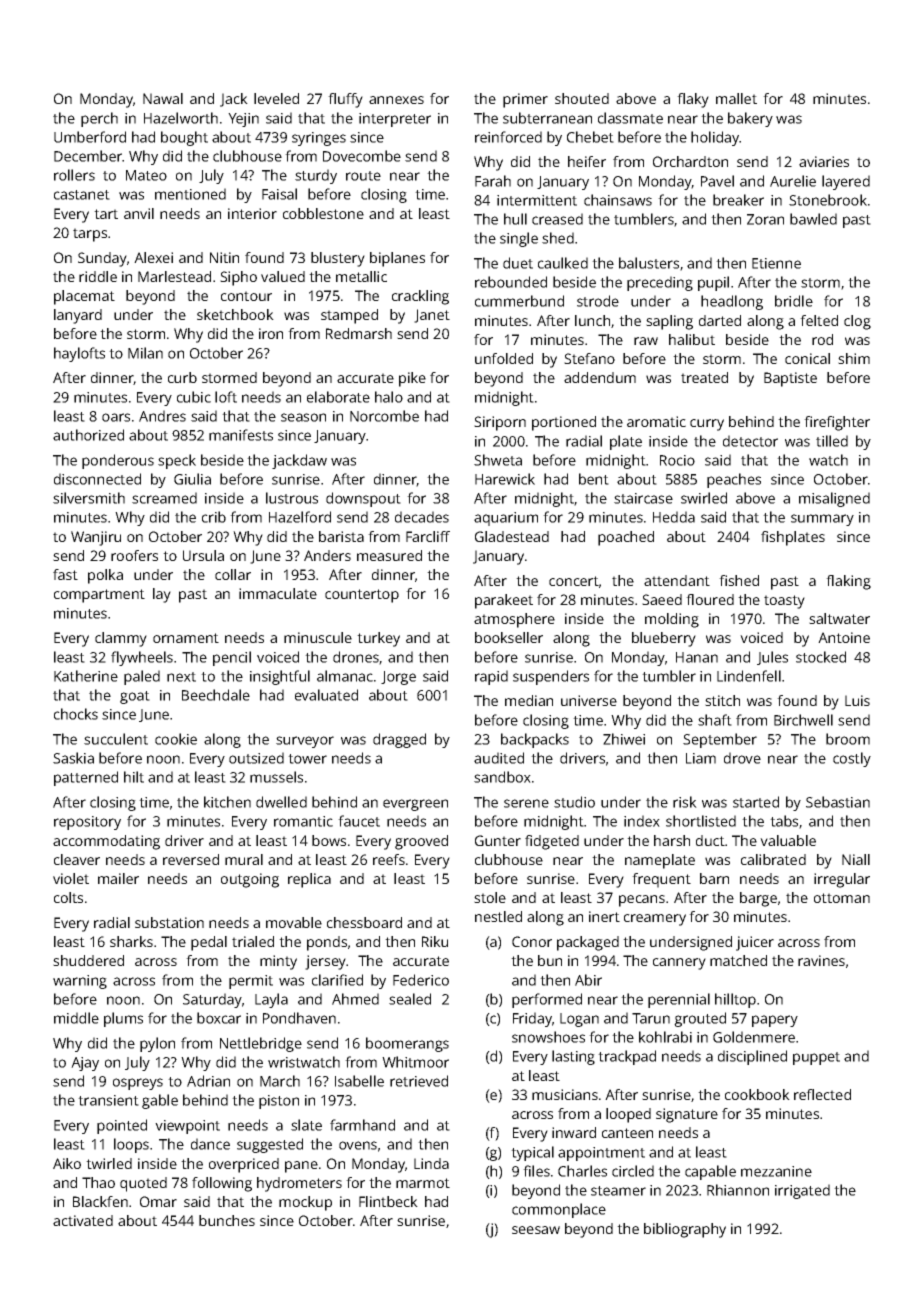 The width and height of the screenshot is (924, 1308). What do you see at coordinates (525, 100) in the screenshot?
I see `primer` at bounding box center [525, 100].
